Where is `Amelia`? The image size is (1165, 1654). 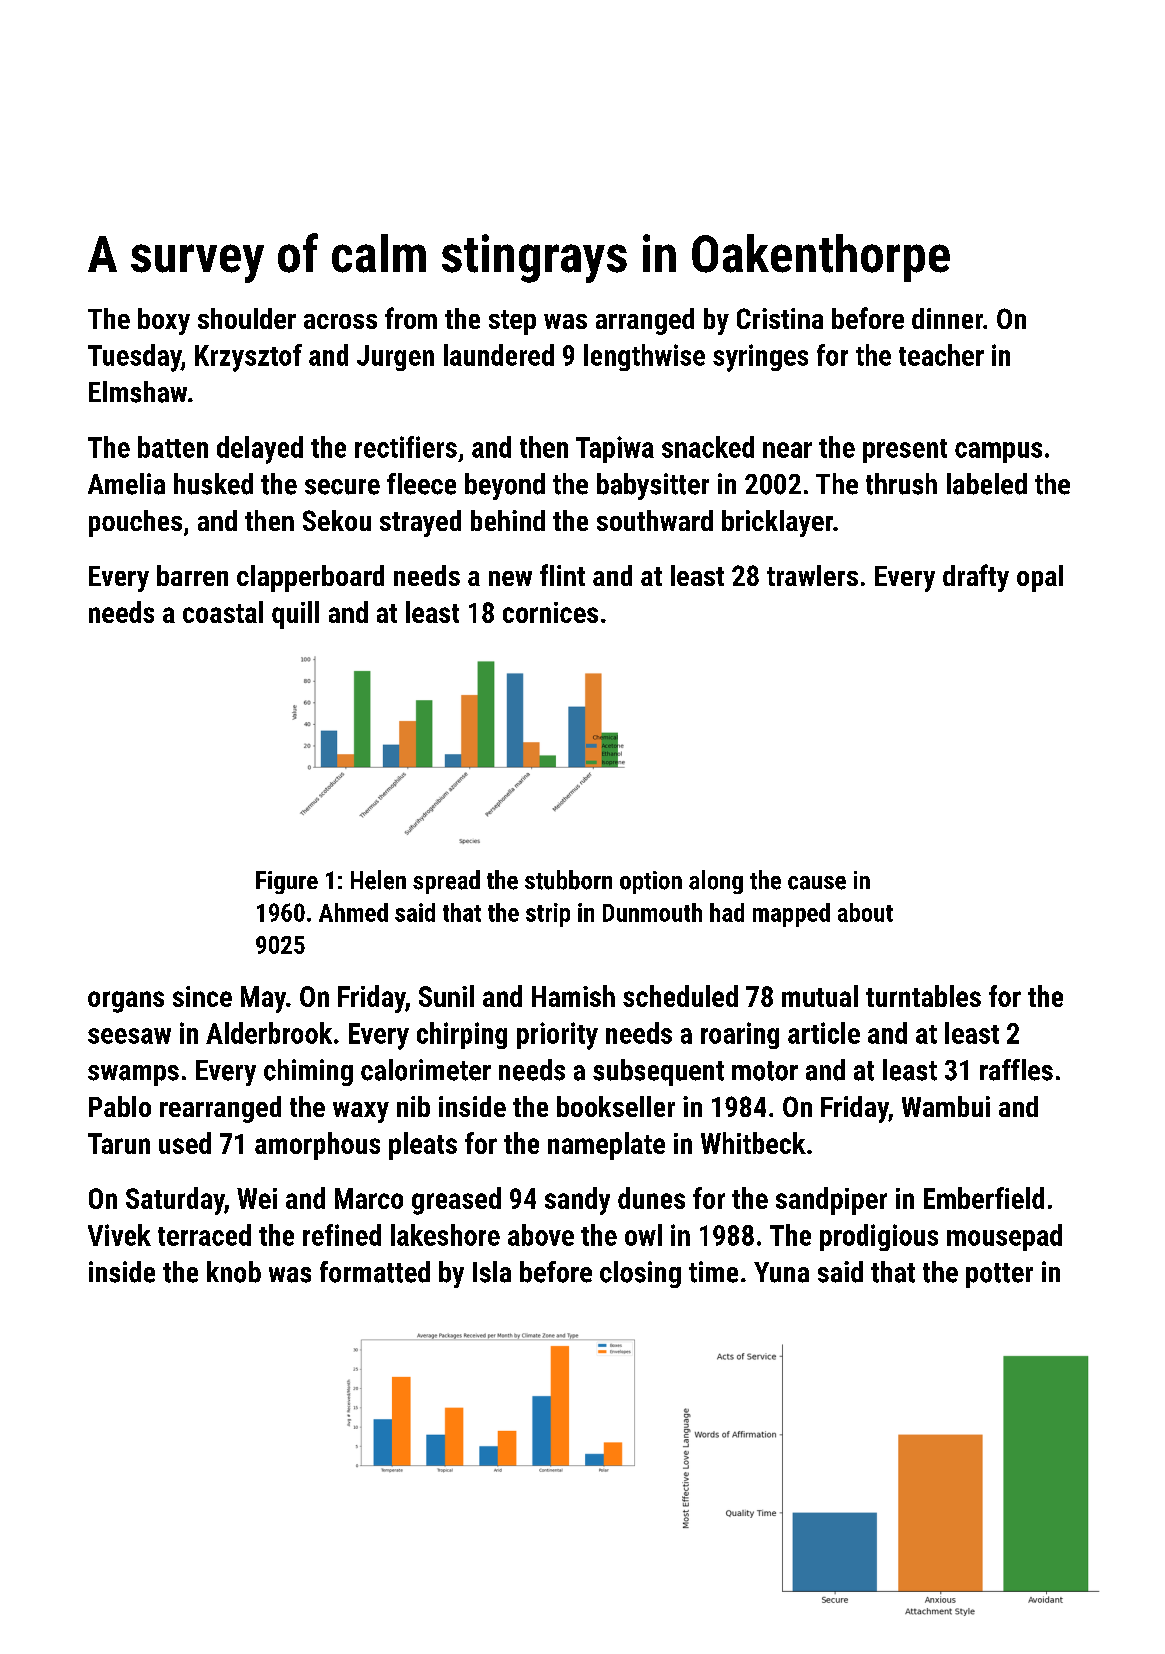 Amelia is located at coordinates (126, 484).
